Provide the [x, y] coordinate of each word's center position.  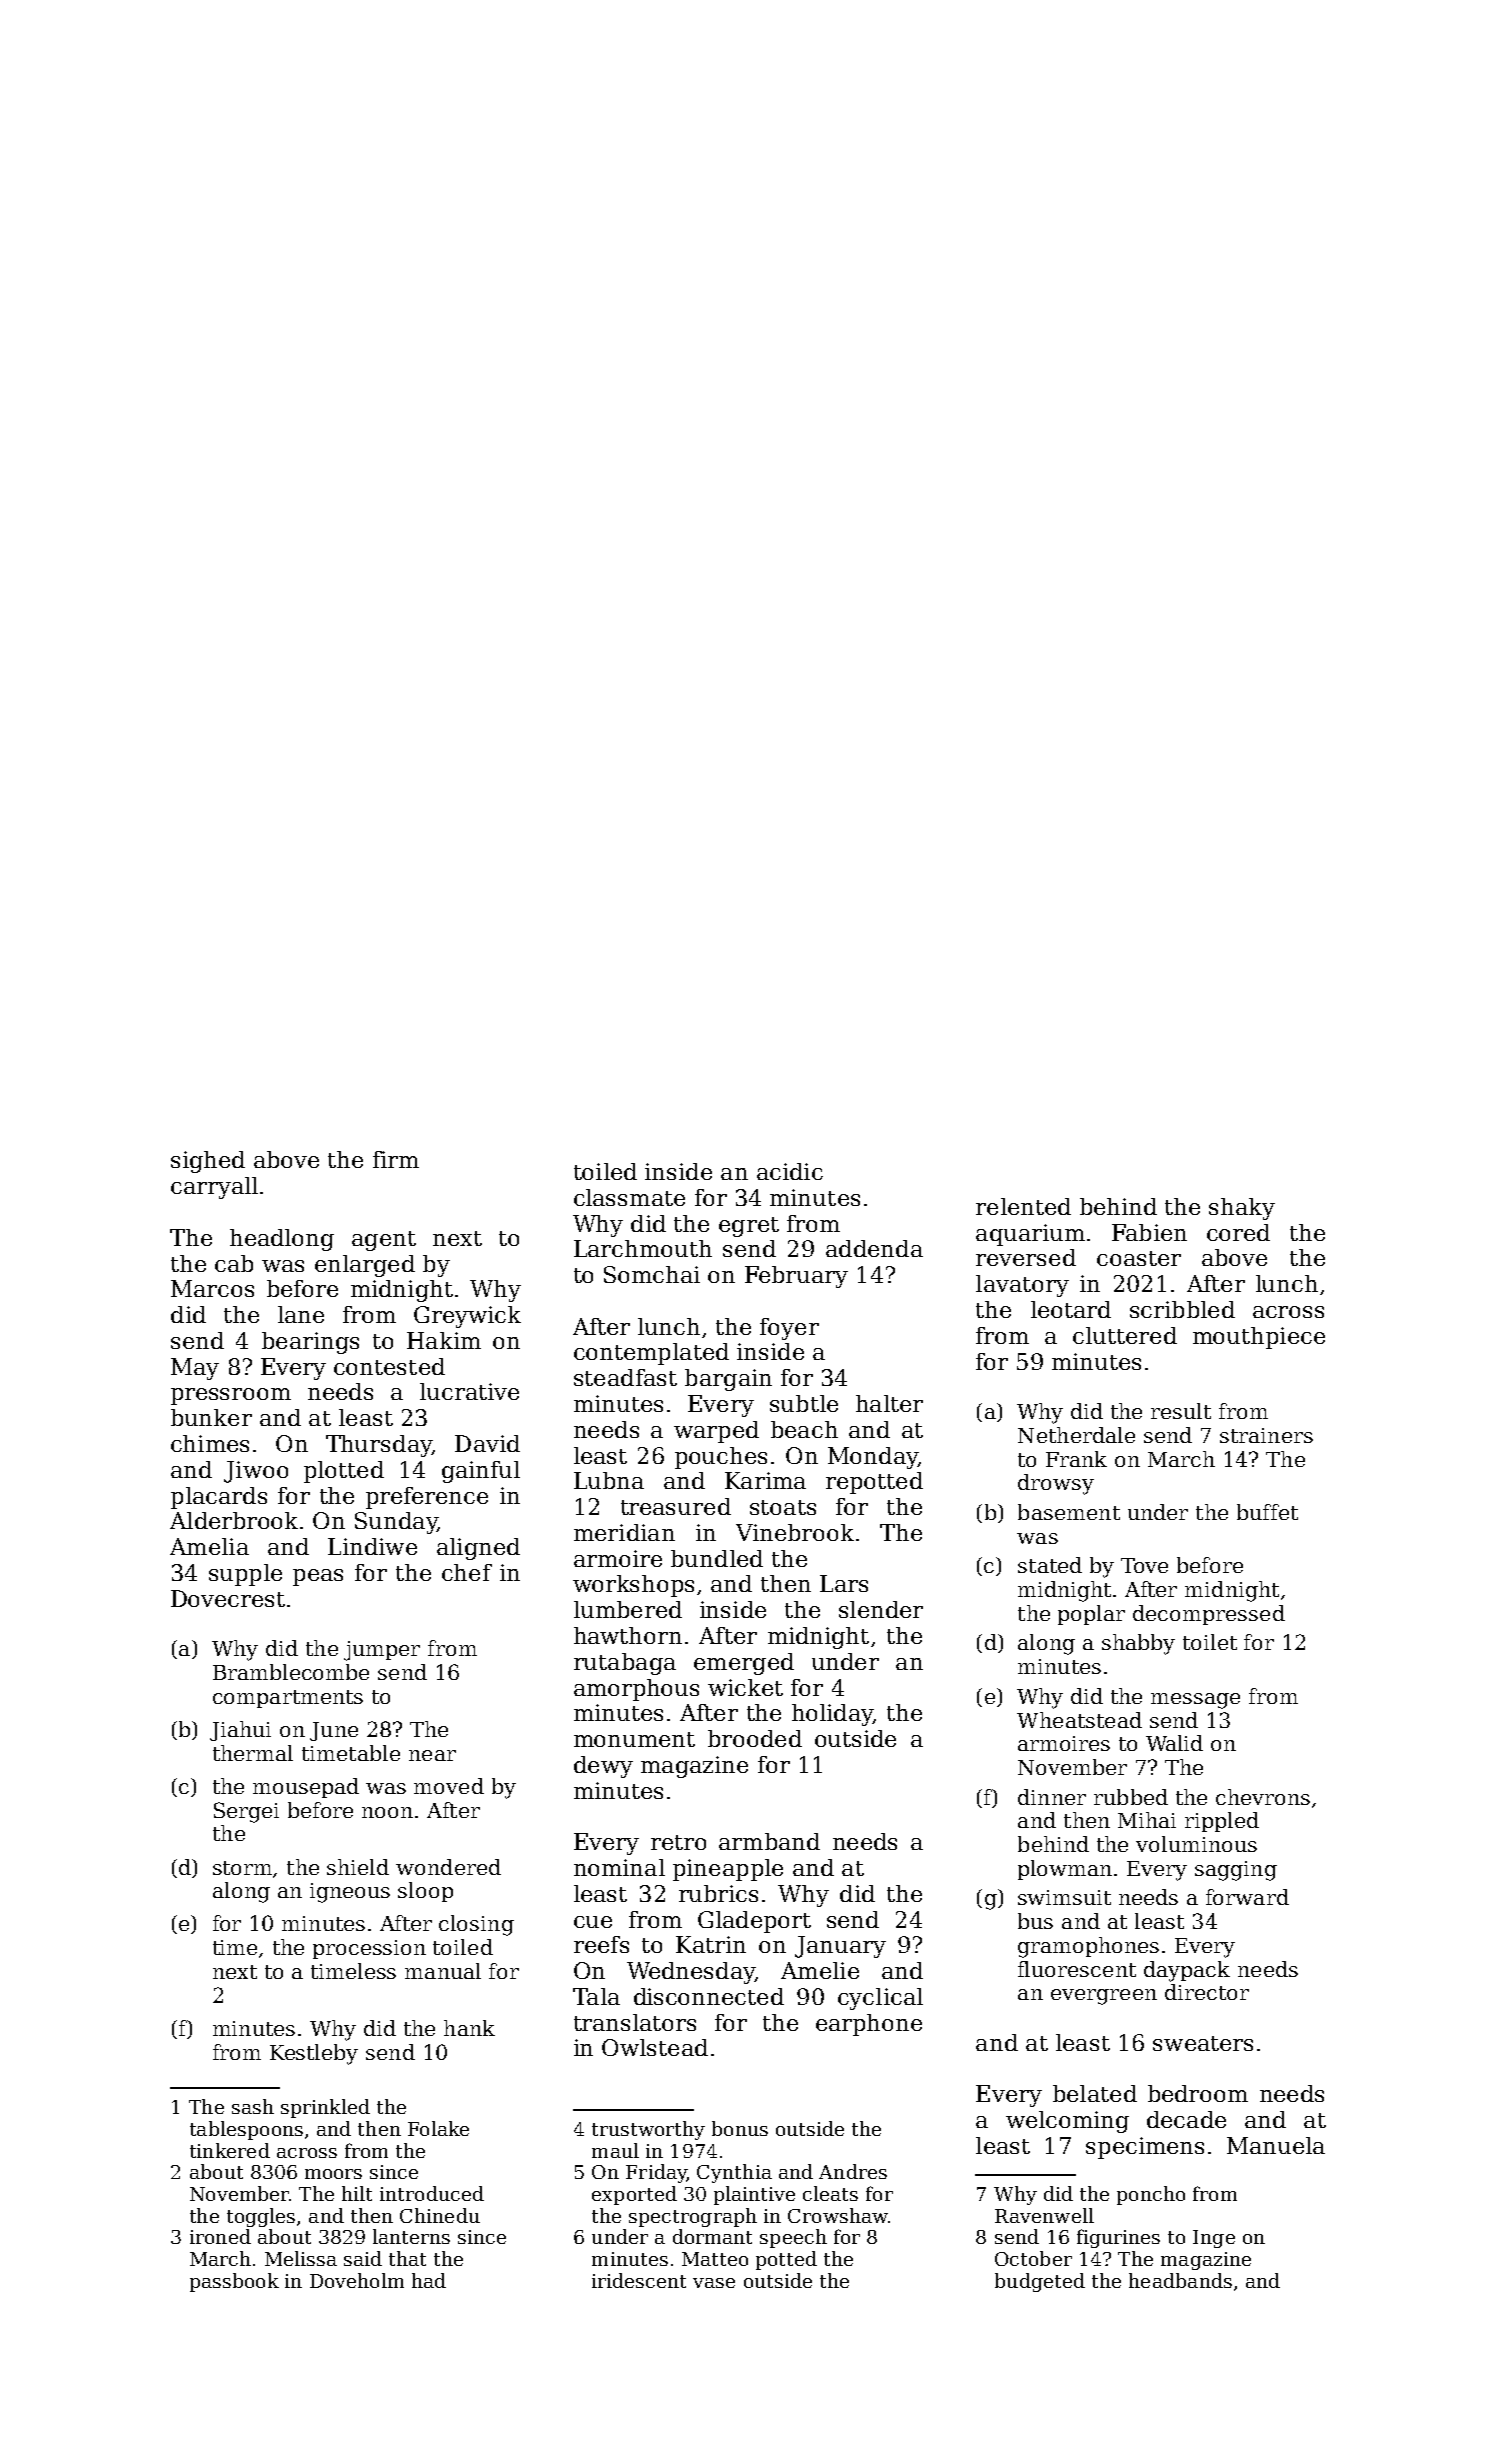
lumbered [628, 1609]
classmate [629, 1197]
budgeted [1040, 2282]
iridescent [639, 2280]
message [1195, 1701]
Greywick [467, 1317]
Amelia [209, 1546]
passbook [234, 2282]
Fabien [1149, 1232]
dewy [603, 1767]
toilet [1210, 1642]
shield [358, 1867]
